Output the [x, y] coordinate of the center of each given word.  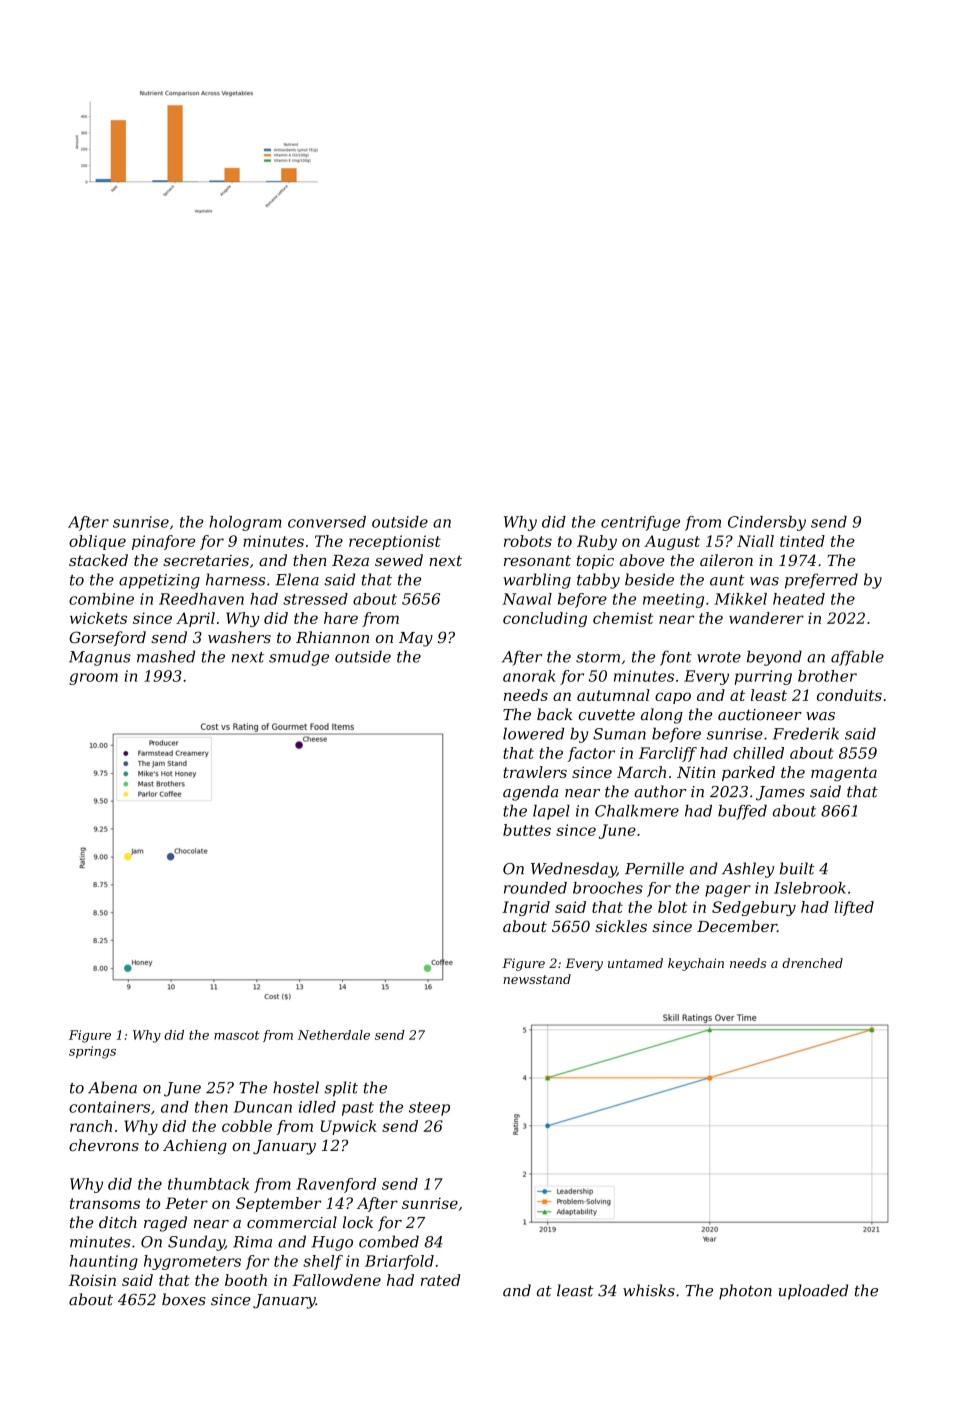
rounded [535, 888]
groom [93, 679]
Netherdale [334, 1035]
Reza [350, 561]
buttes [527, 830]
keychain [696, 964]
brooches [608, 888]
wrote [719, 657]
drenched [812, 963]
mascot [237, 1035]
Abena [112, 1087]
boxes [184, 1299]
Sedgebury [754, 908]
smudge [299, 658]
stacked [98, 560]
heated [799, 599]
